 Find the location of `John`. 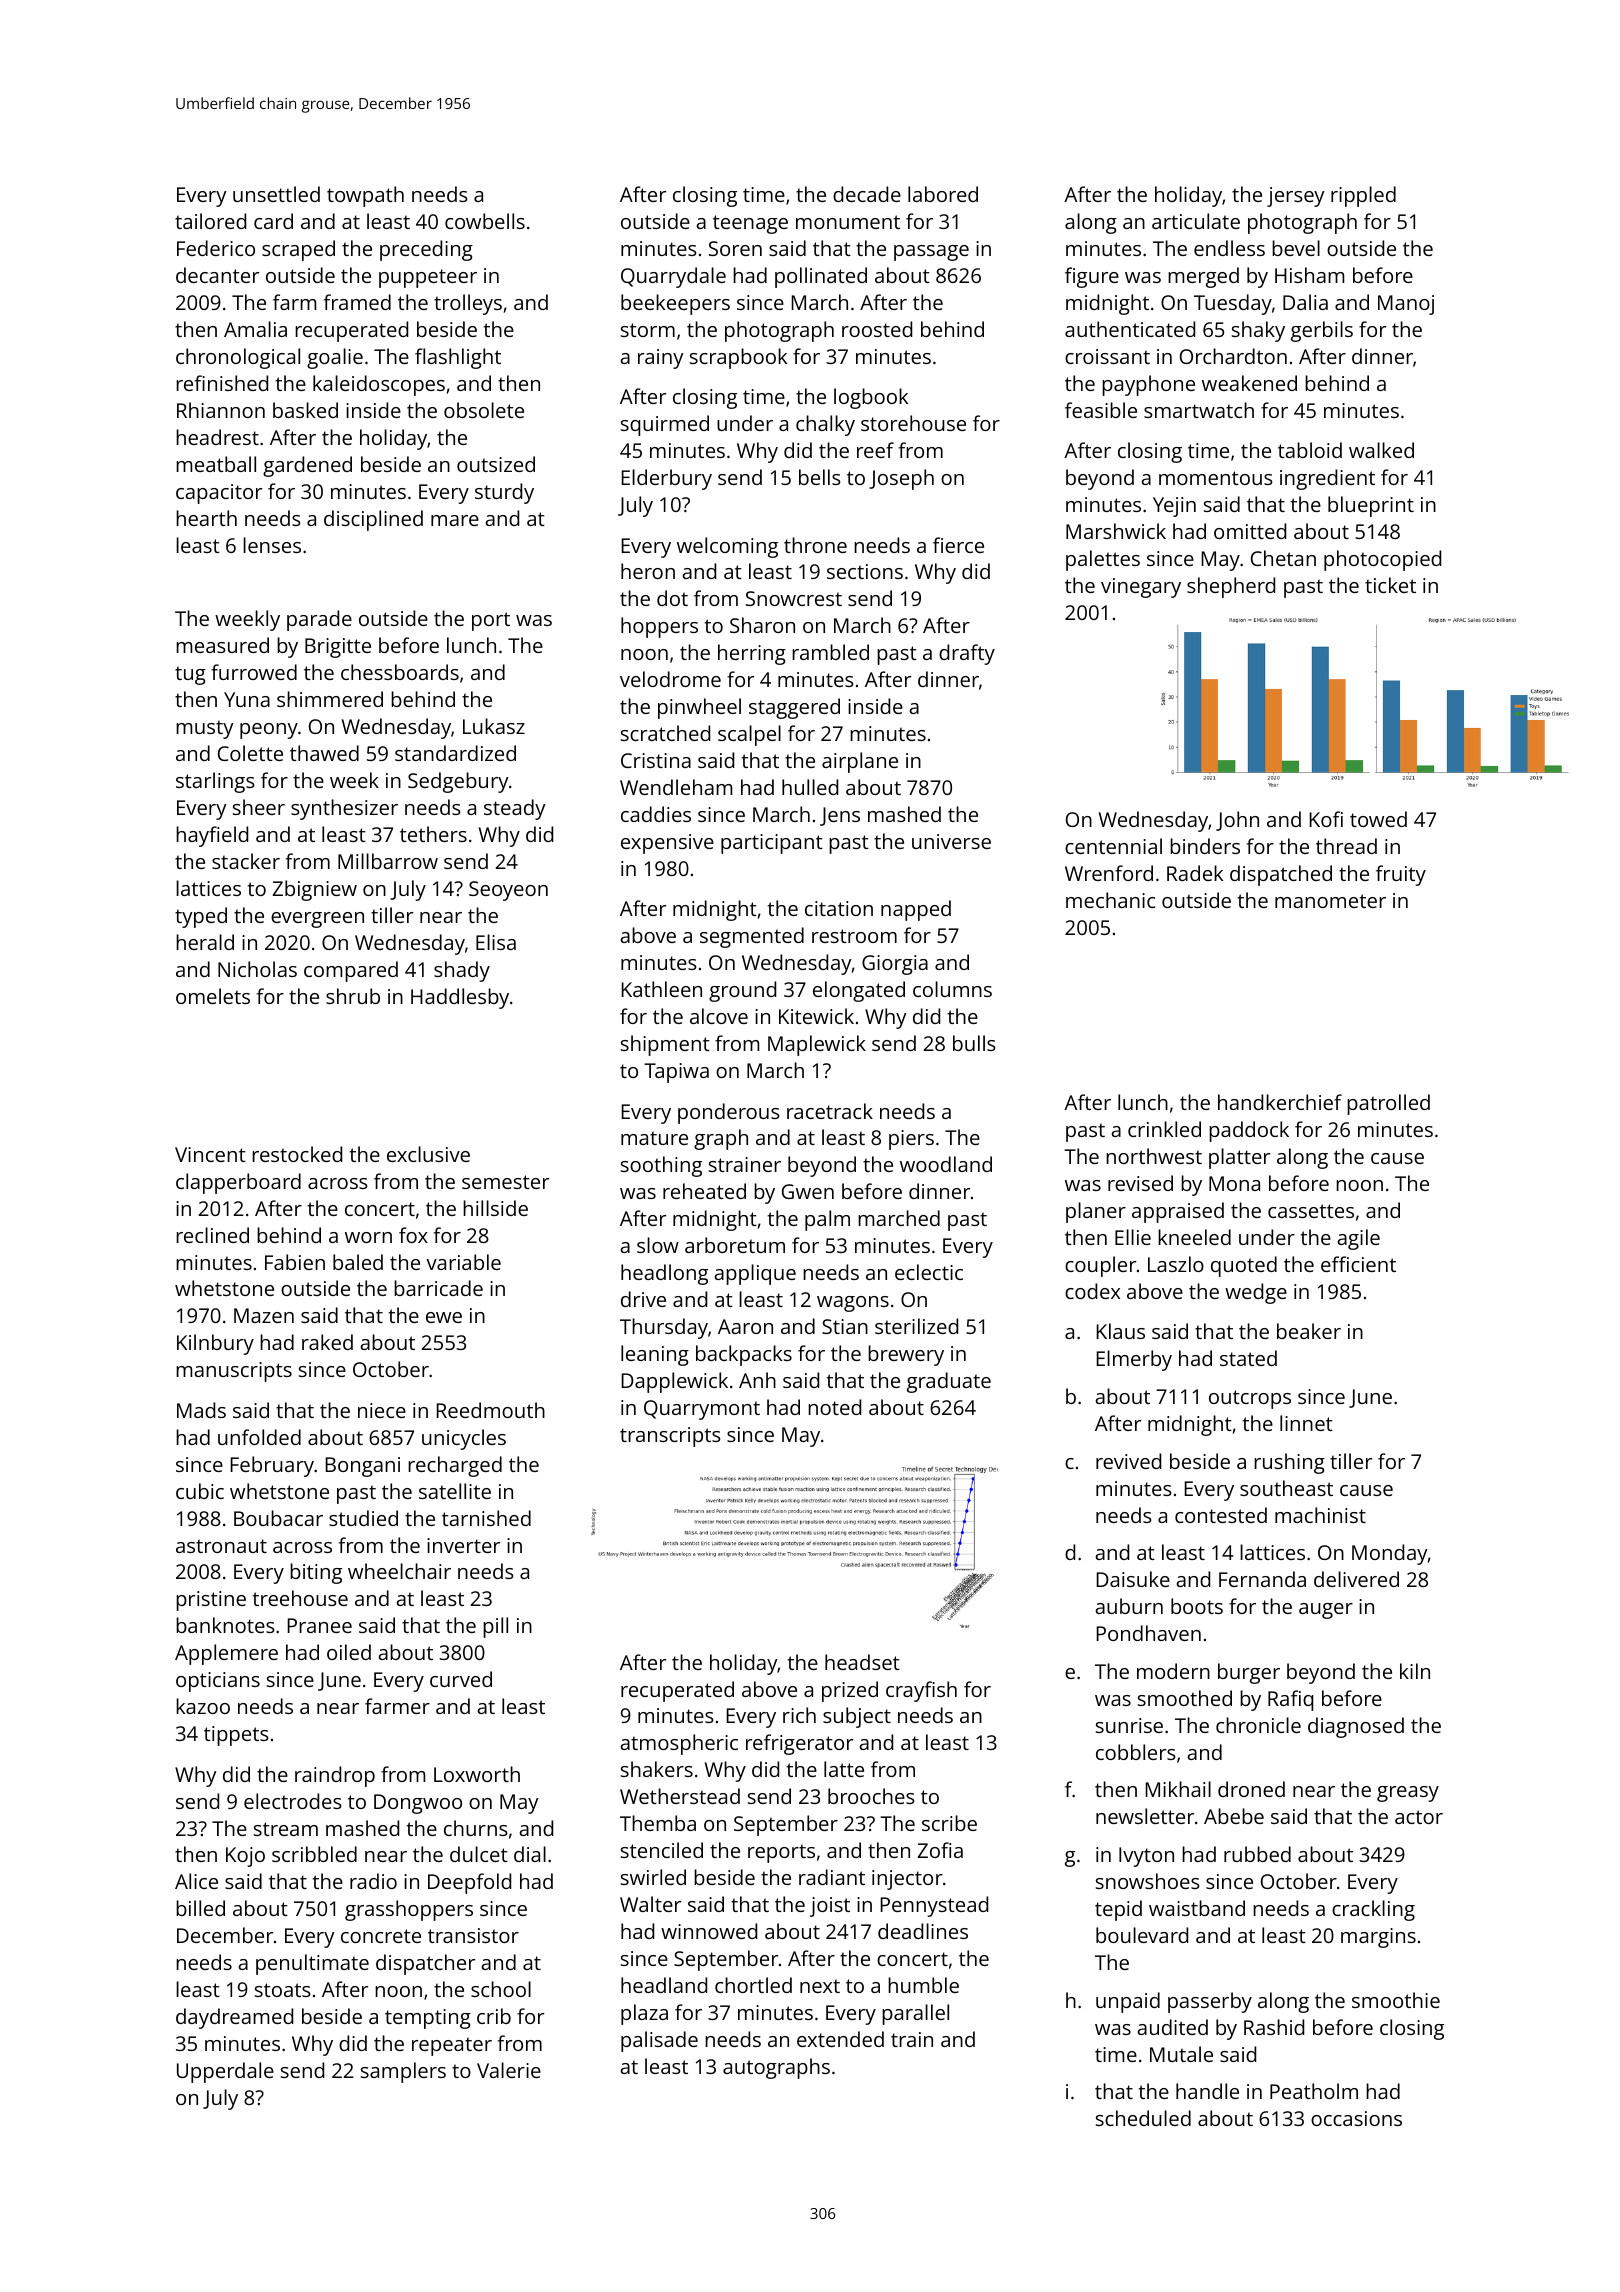

John is located at coordinates (1237, 821).
